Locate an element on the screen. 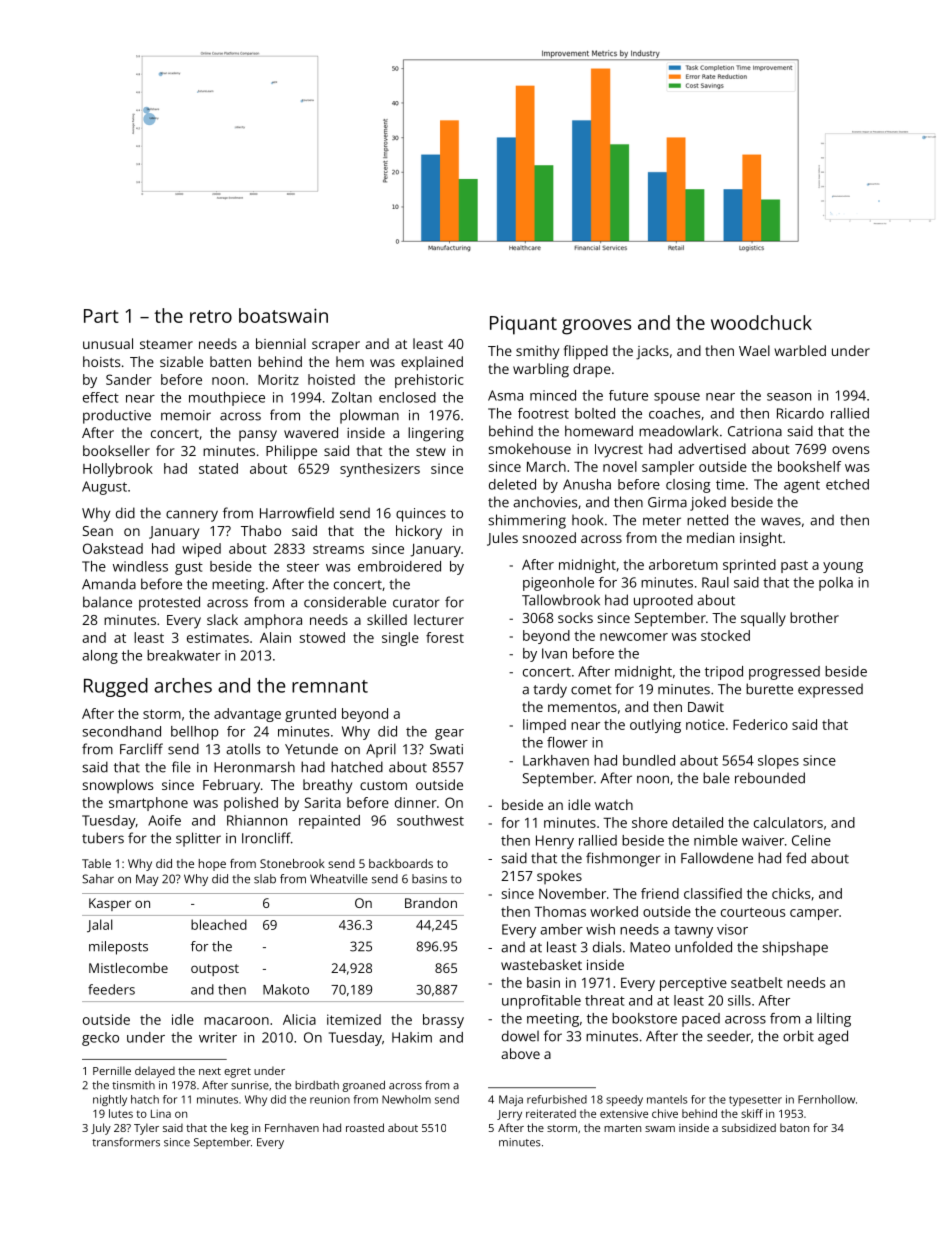 This screenshot has height=1233, width=952. woodchuck is located at coordinates (761, 322).
